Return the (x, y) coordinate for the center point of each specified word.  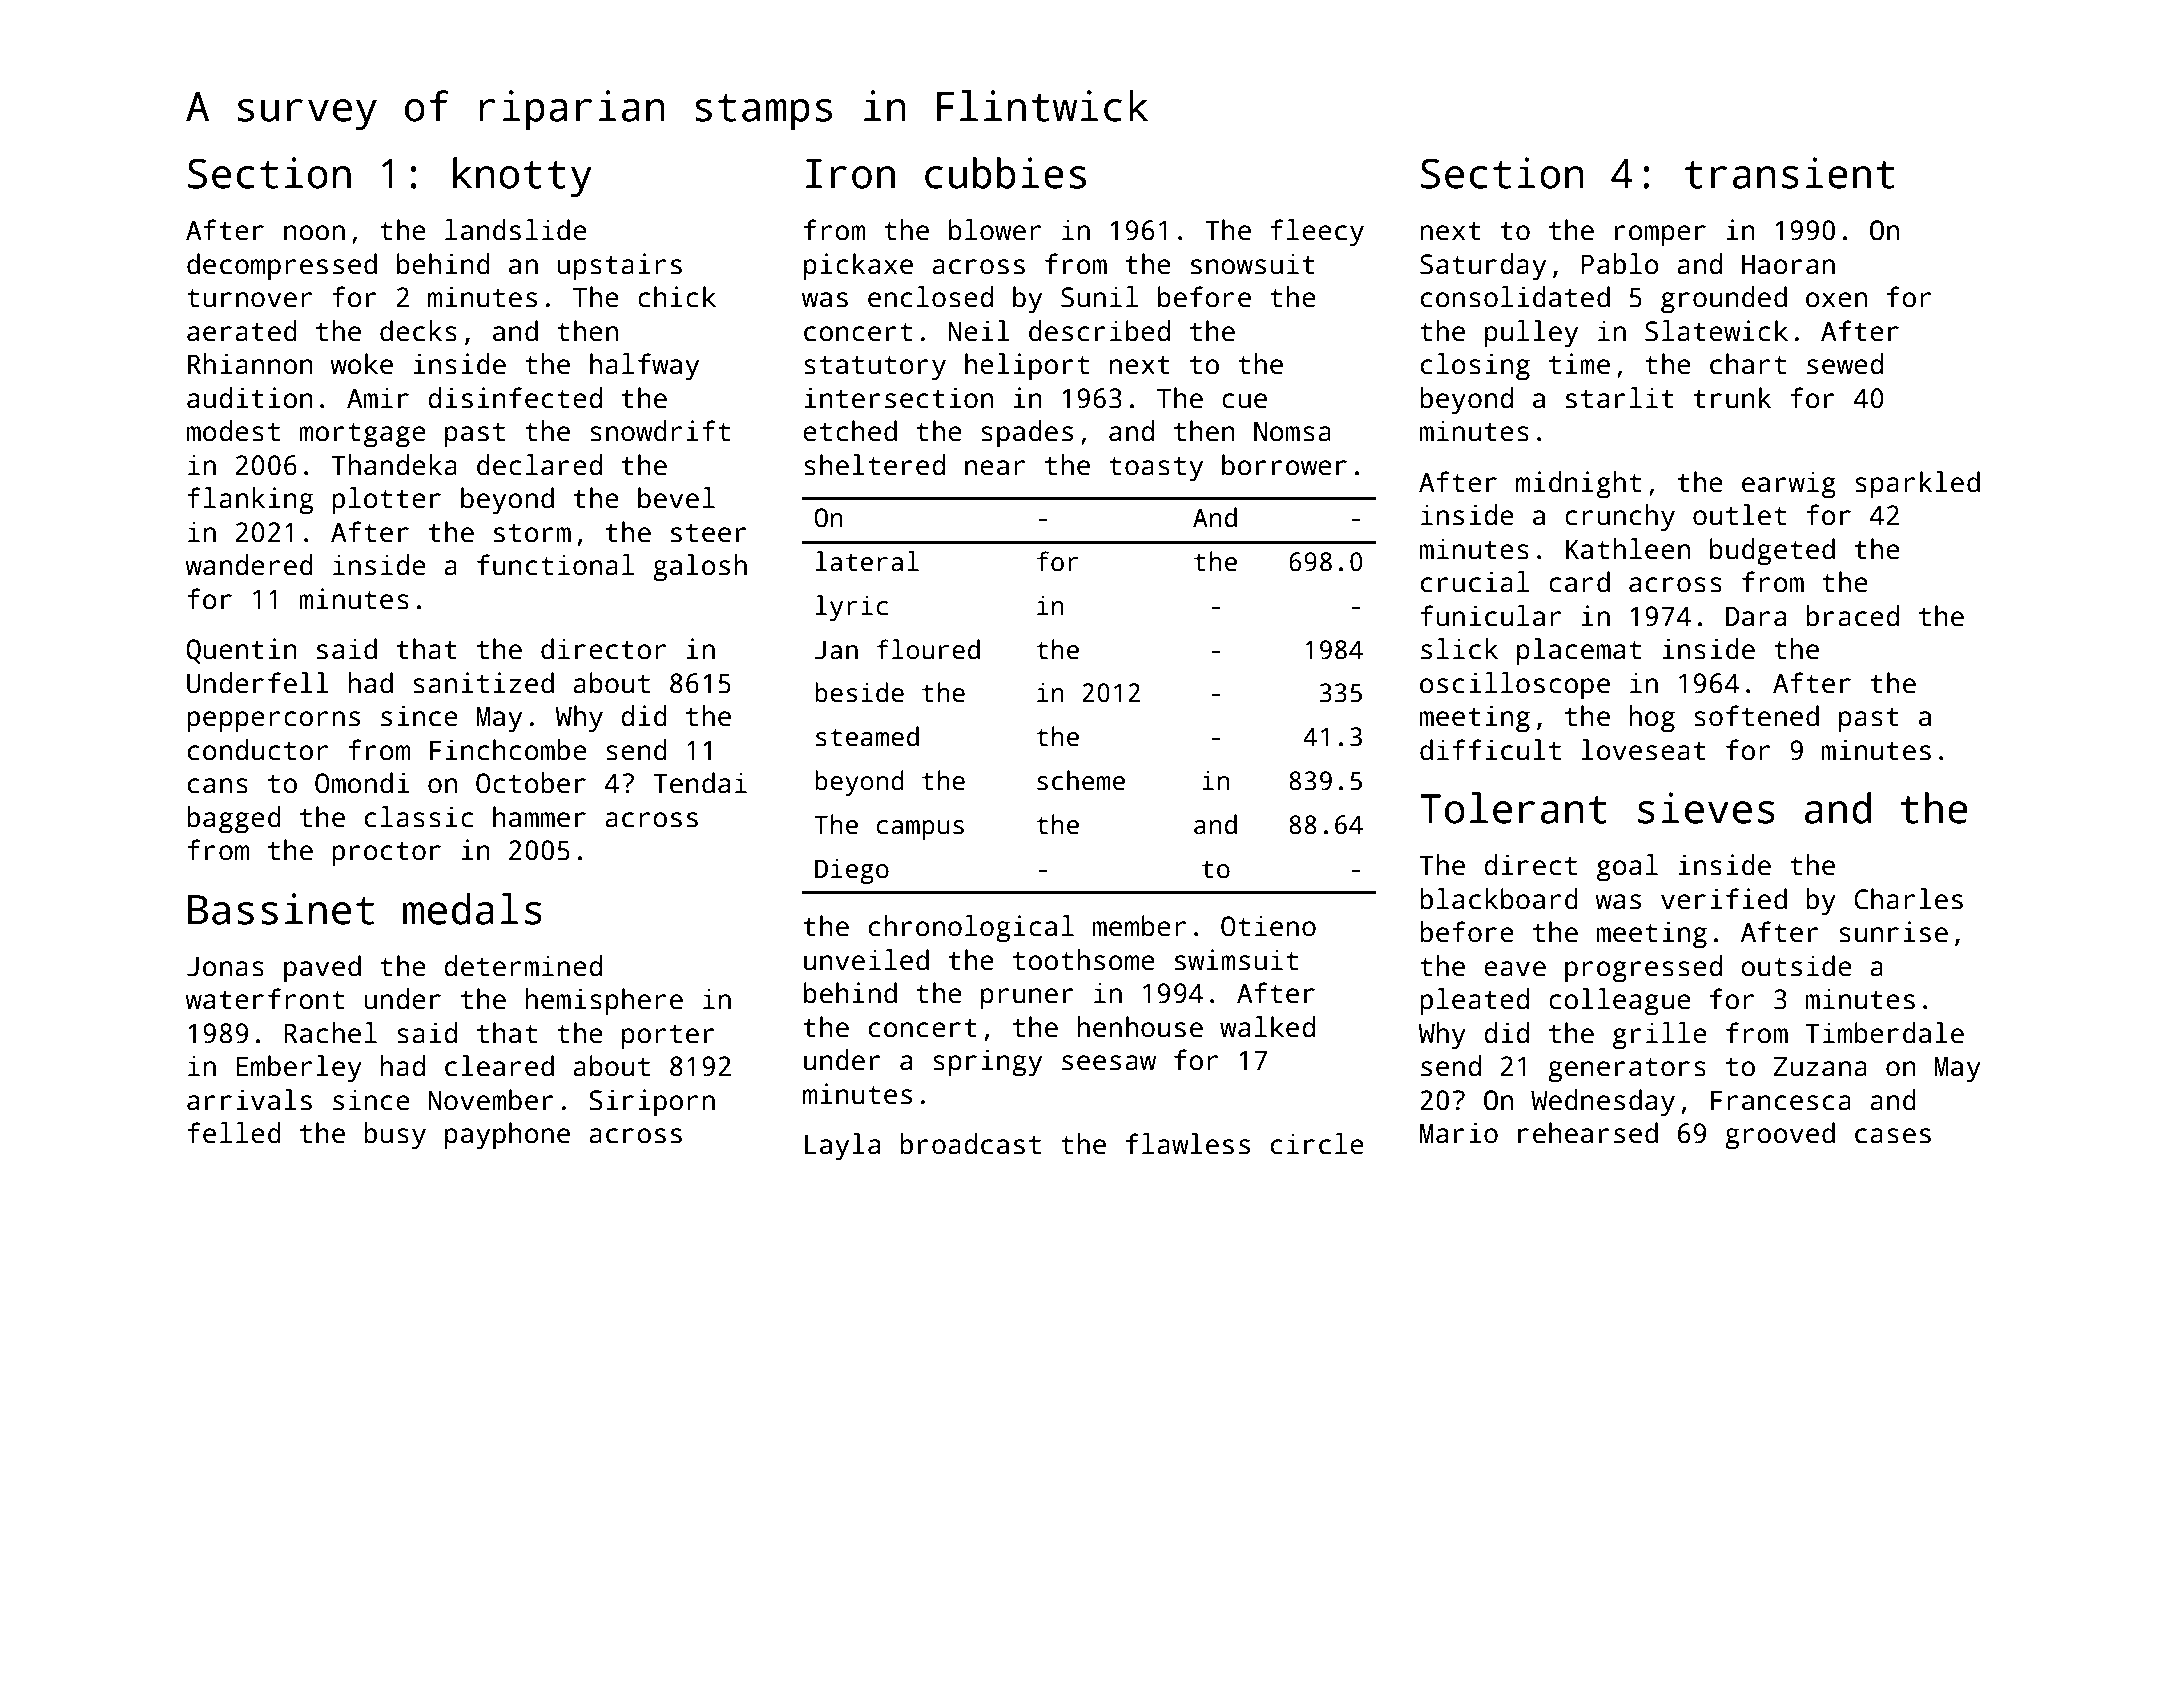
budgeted (1772, 552)
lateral (867, 561)
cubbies (1005, 173)
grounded (1724, 300)
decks (418, 331)
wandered (249, 565)
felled (234, 1133)
